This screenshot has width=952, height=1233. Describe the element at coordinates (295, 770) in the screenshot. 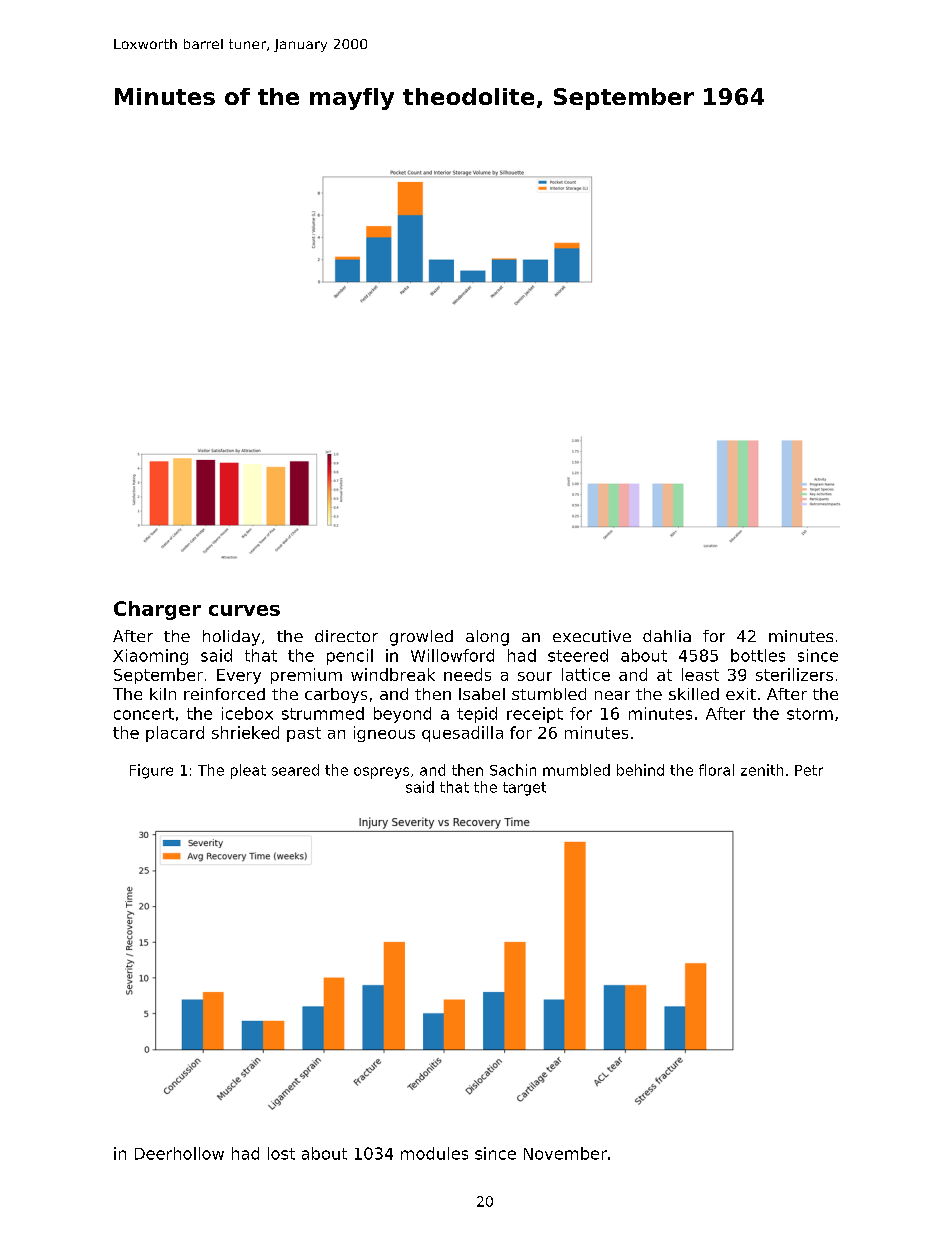

I see `seared` at that location.
